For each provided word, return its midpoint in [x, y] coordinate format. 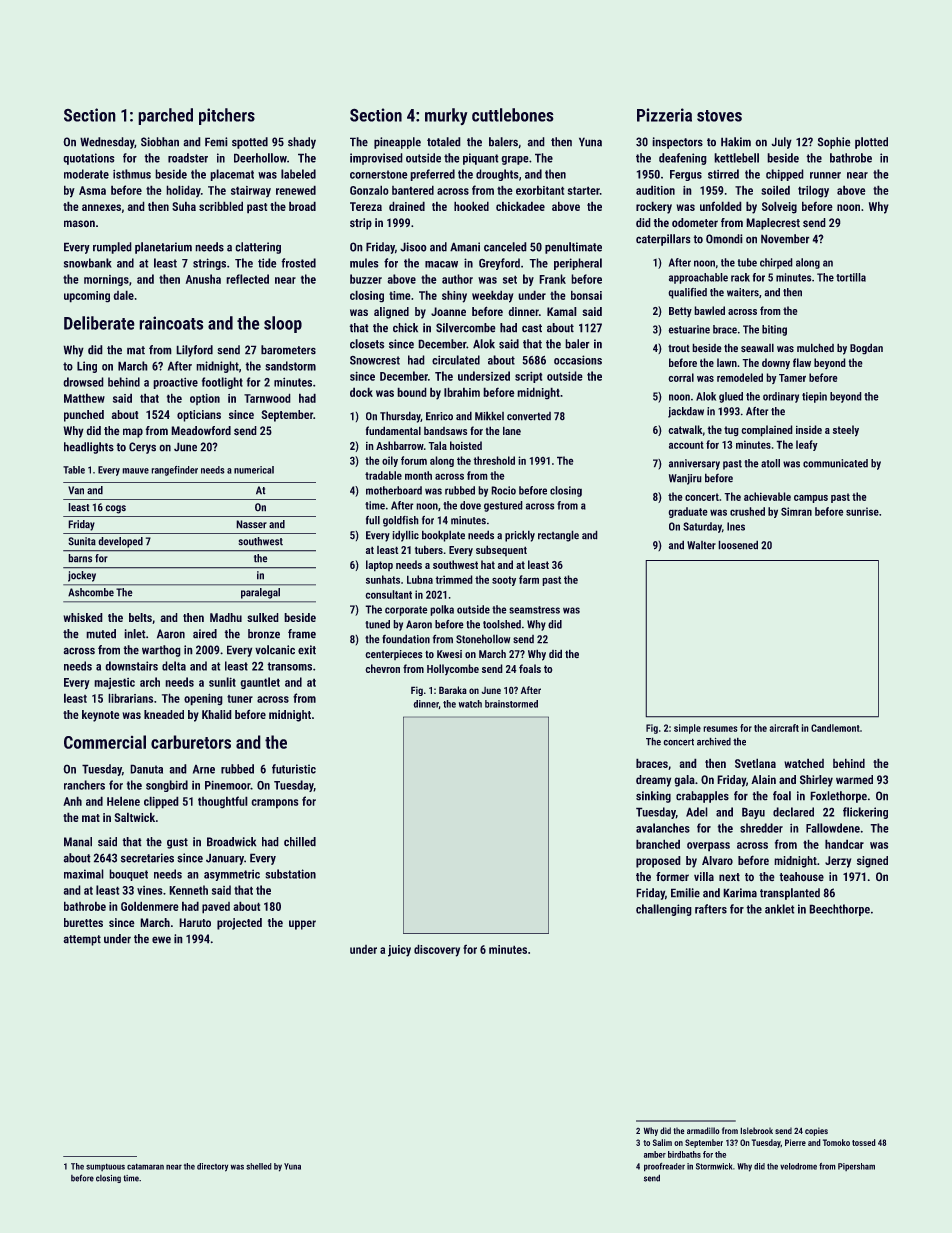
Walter [701, 545]
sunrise [862, 511]
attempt [82, 940]
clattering [258, 248]
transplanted [790, 894]
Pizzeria [664, 115]
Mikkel [489, 416]
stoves [719, 116]
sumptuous [105, 1167]
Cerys [142, 448]
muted [101, 634]
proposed [658, 862]
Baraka [453, 690]
